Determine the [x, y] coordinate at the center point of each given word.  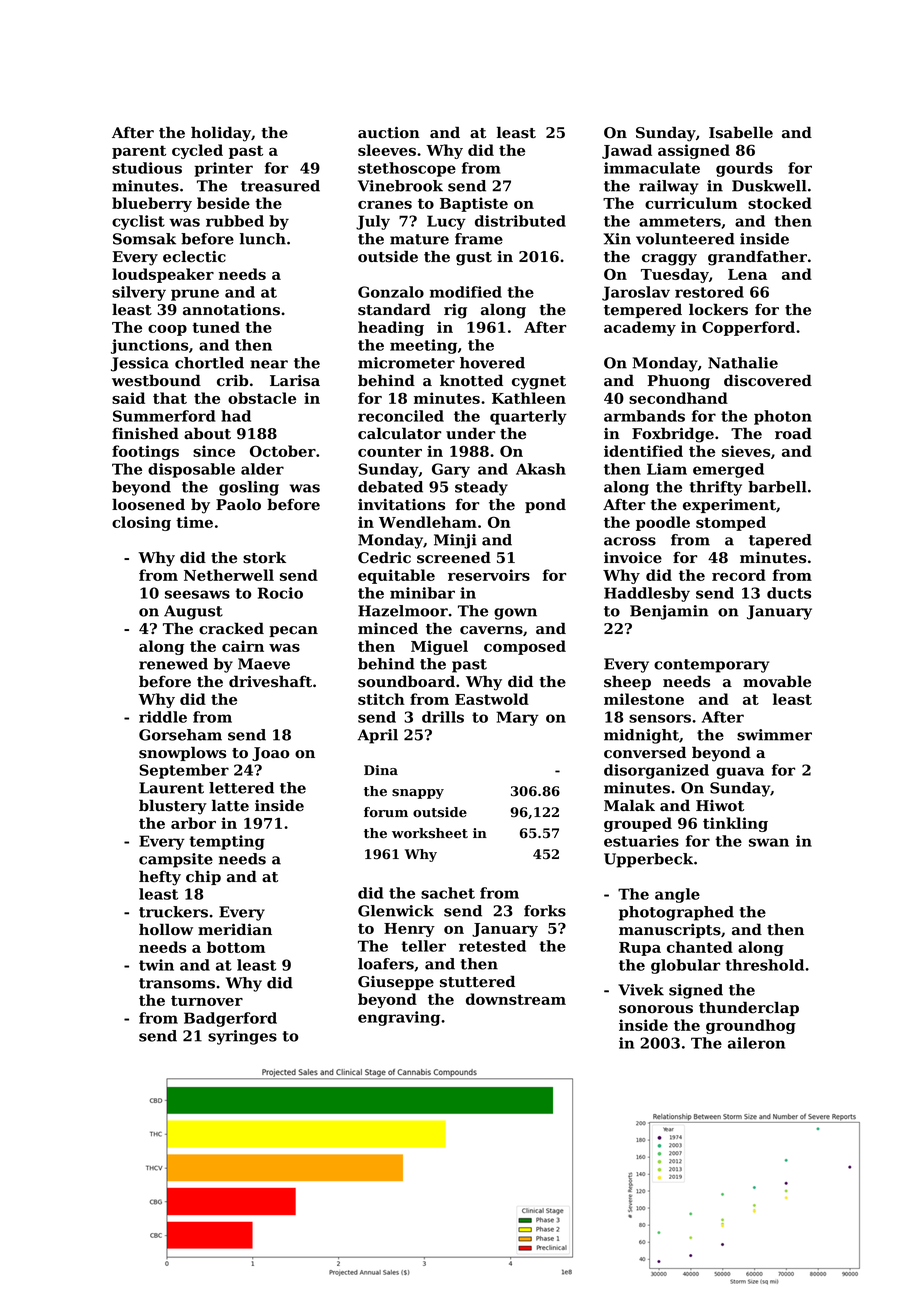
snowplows [182, 753]
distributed [520, 221]
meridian [235, 929]
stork [264, 557]
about [207, 433]
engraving [399, 1018]
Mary [518, 718]
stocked [780, 203]
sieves [746, 451]
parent [139, 152]
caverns [491, 630]
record [739, 575]
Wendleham [428, 522]
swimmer [774, 735]
